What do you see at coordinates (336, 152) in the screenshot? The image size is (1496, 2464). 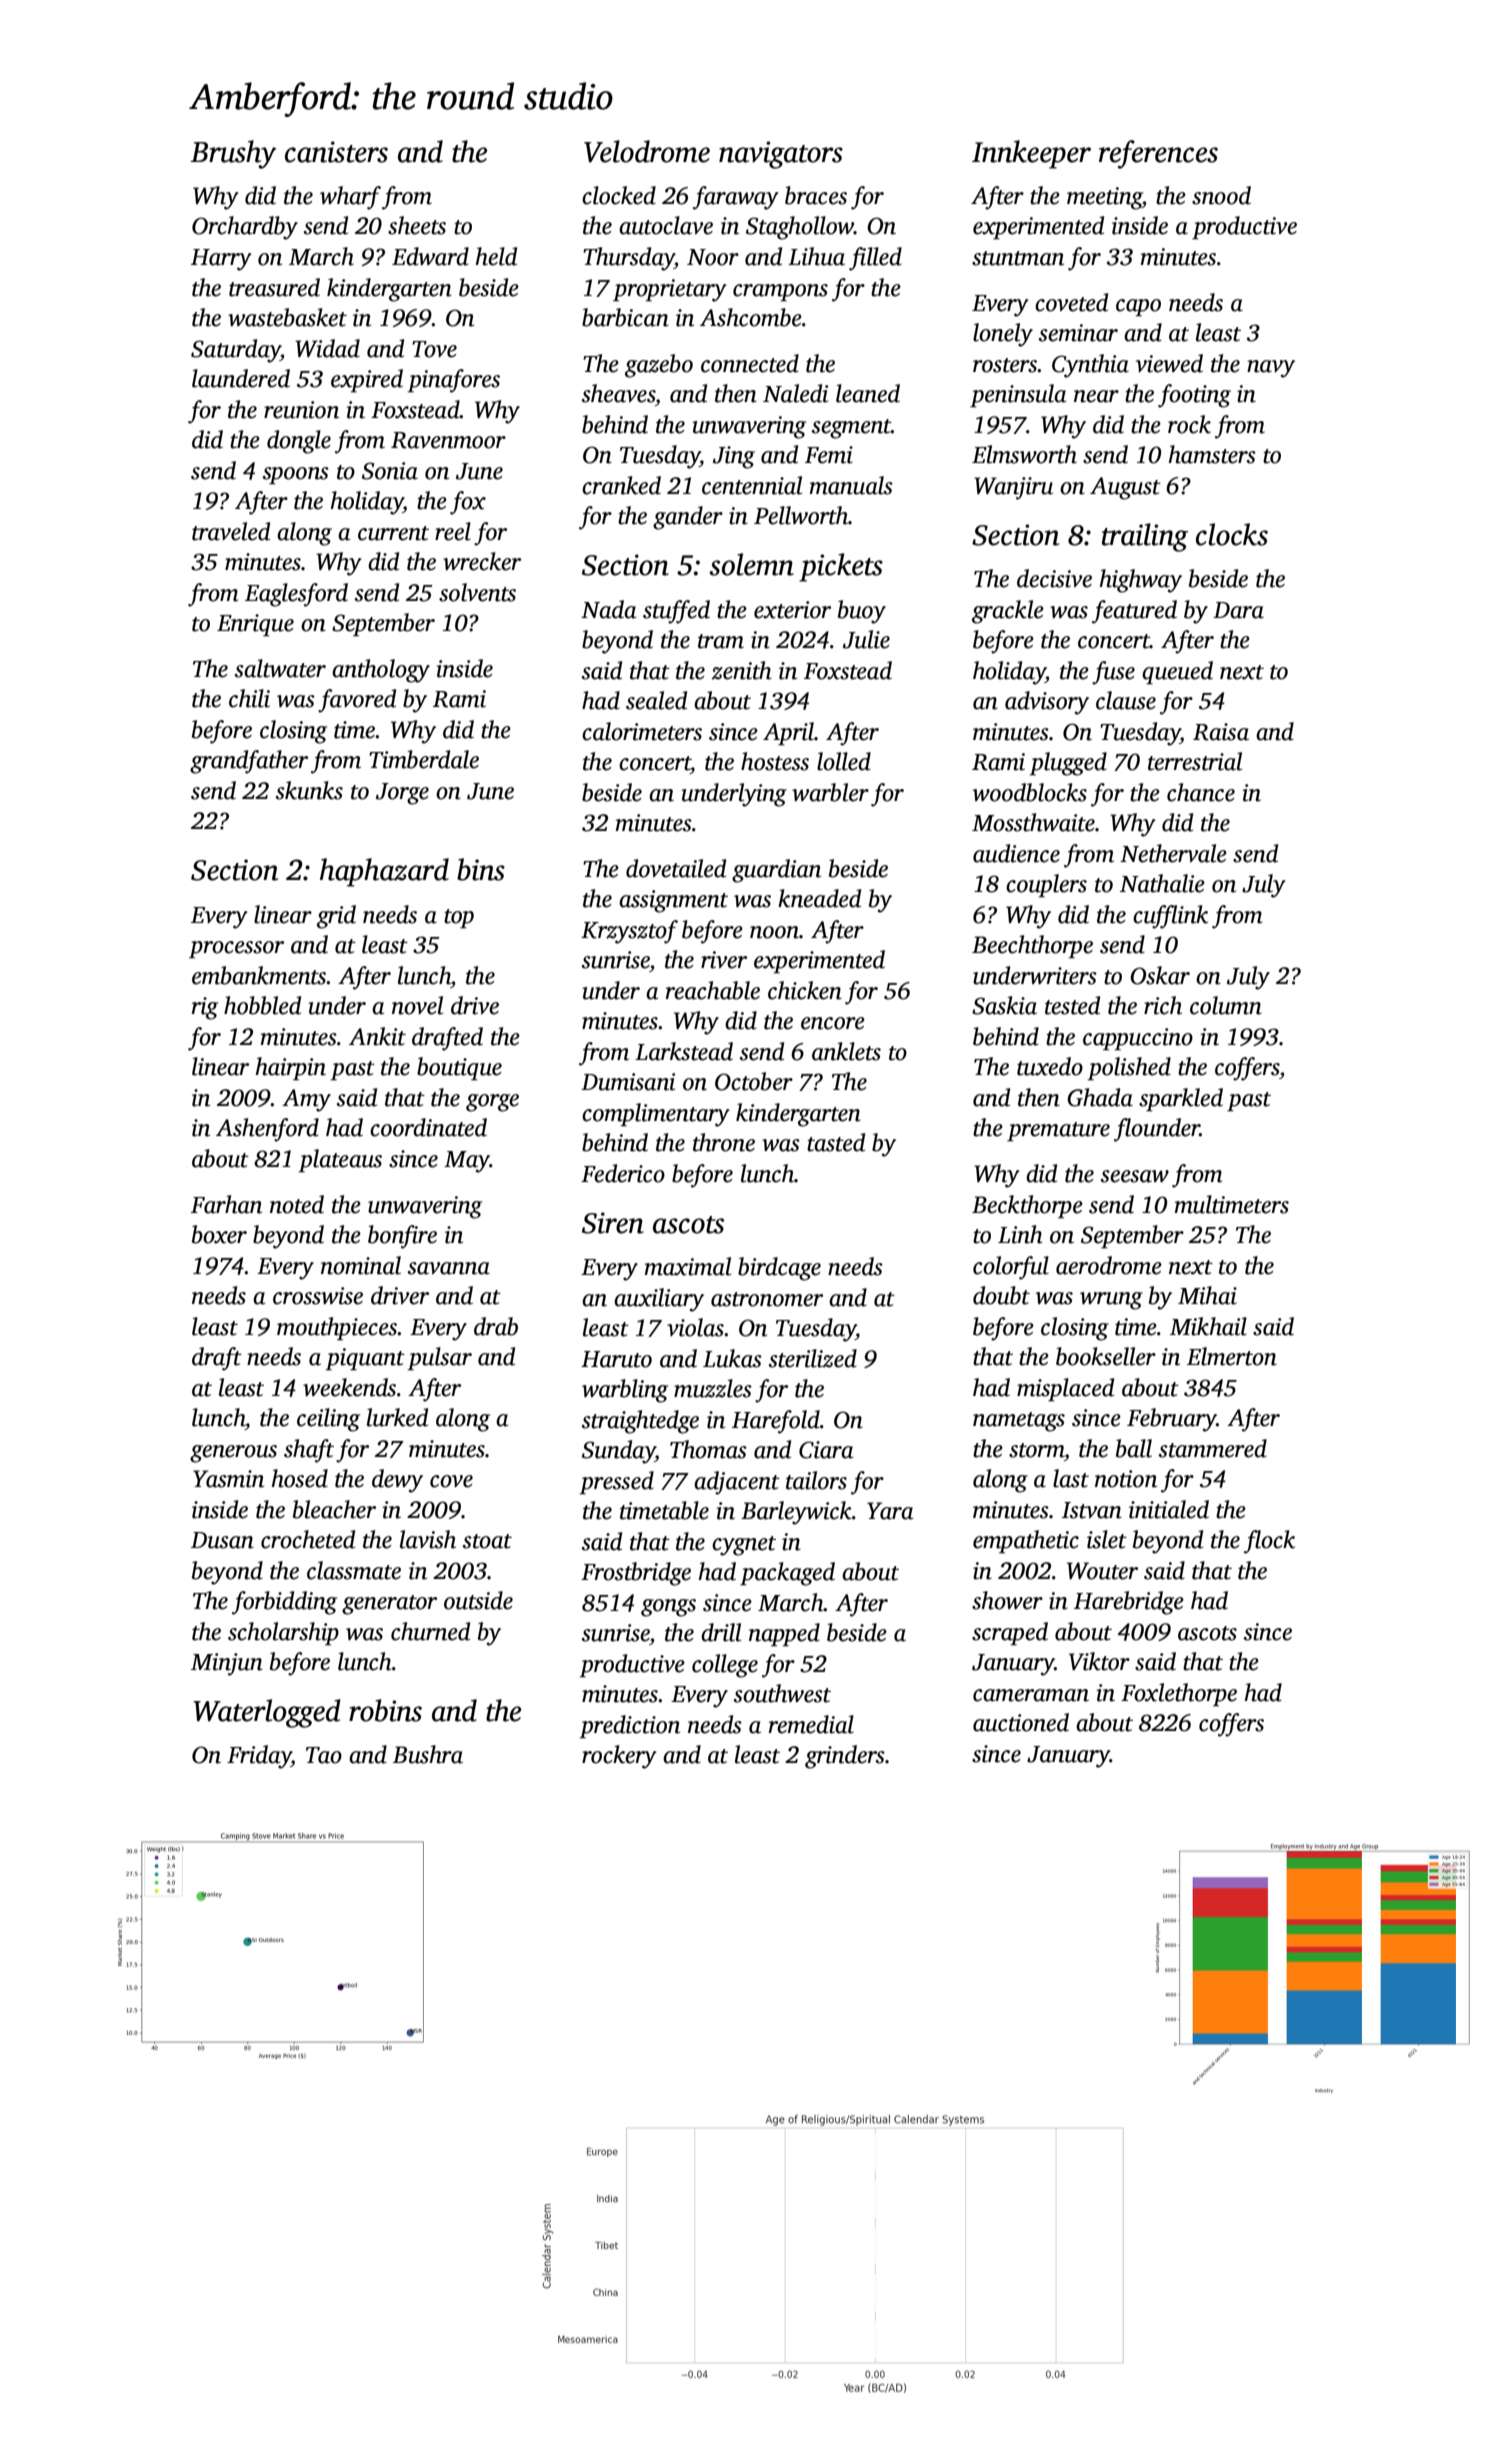 I see `canisters` at bounding box center [336, 152].
